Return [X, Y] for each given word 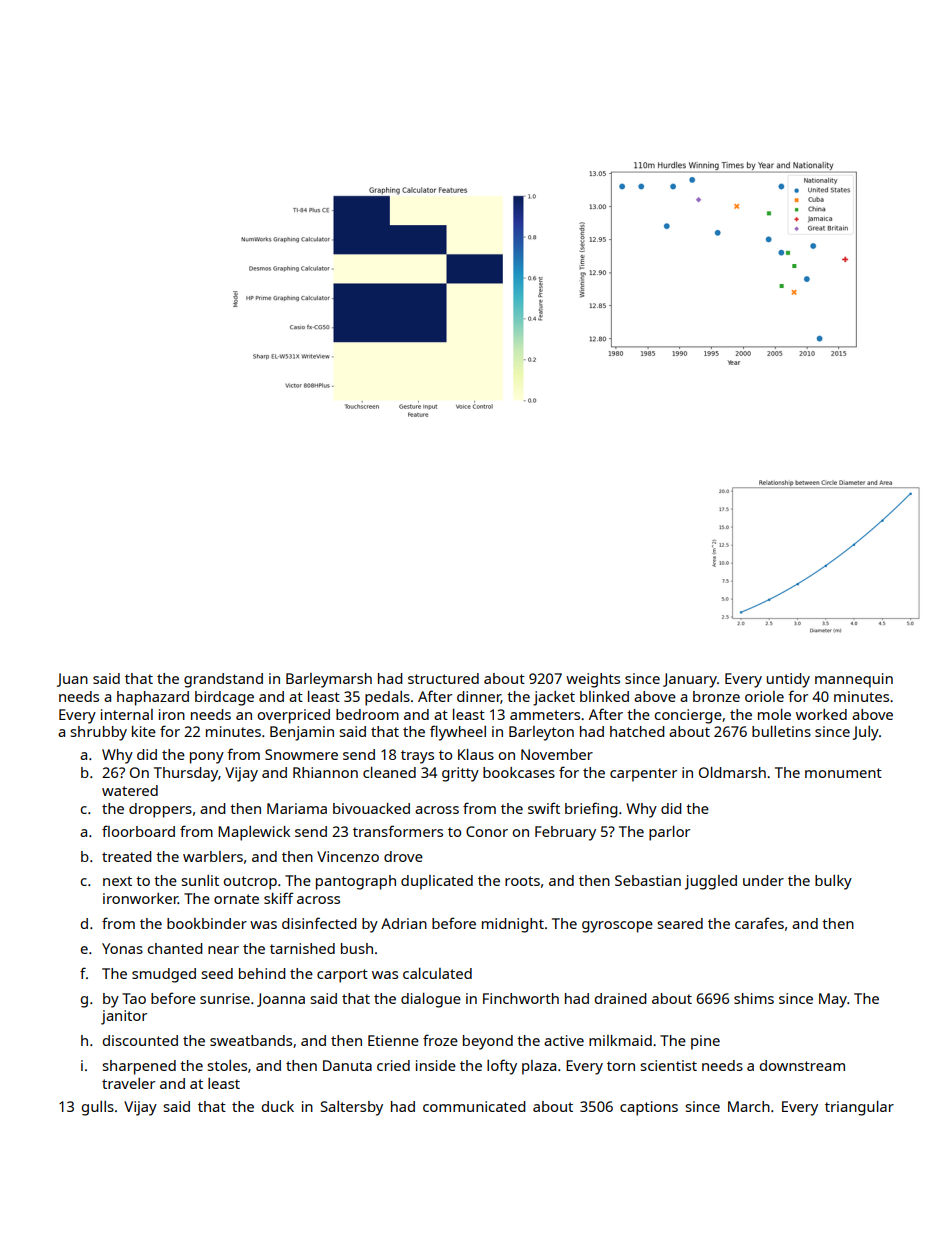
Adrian [404, 923]
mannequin [854, 680]
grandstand [223, 680]
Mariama [297, 808]
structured [443, 678]
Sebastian [648, 880]
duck [277, 1106]
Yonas [122, 948]
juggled [711, 882]
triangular [859, 1108]
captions [649, 1108]
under [763, 880]
